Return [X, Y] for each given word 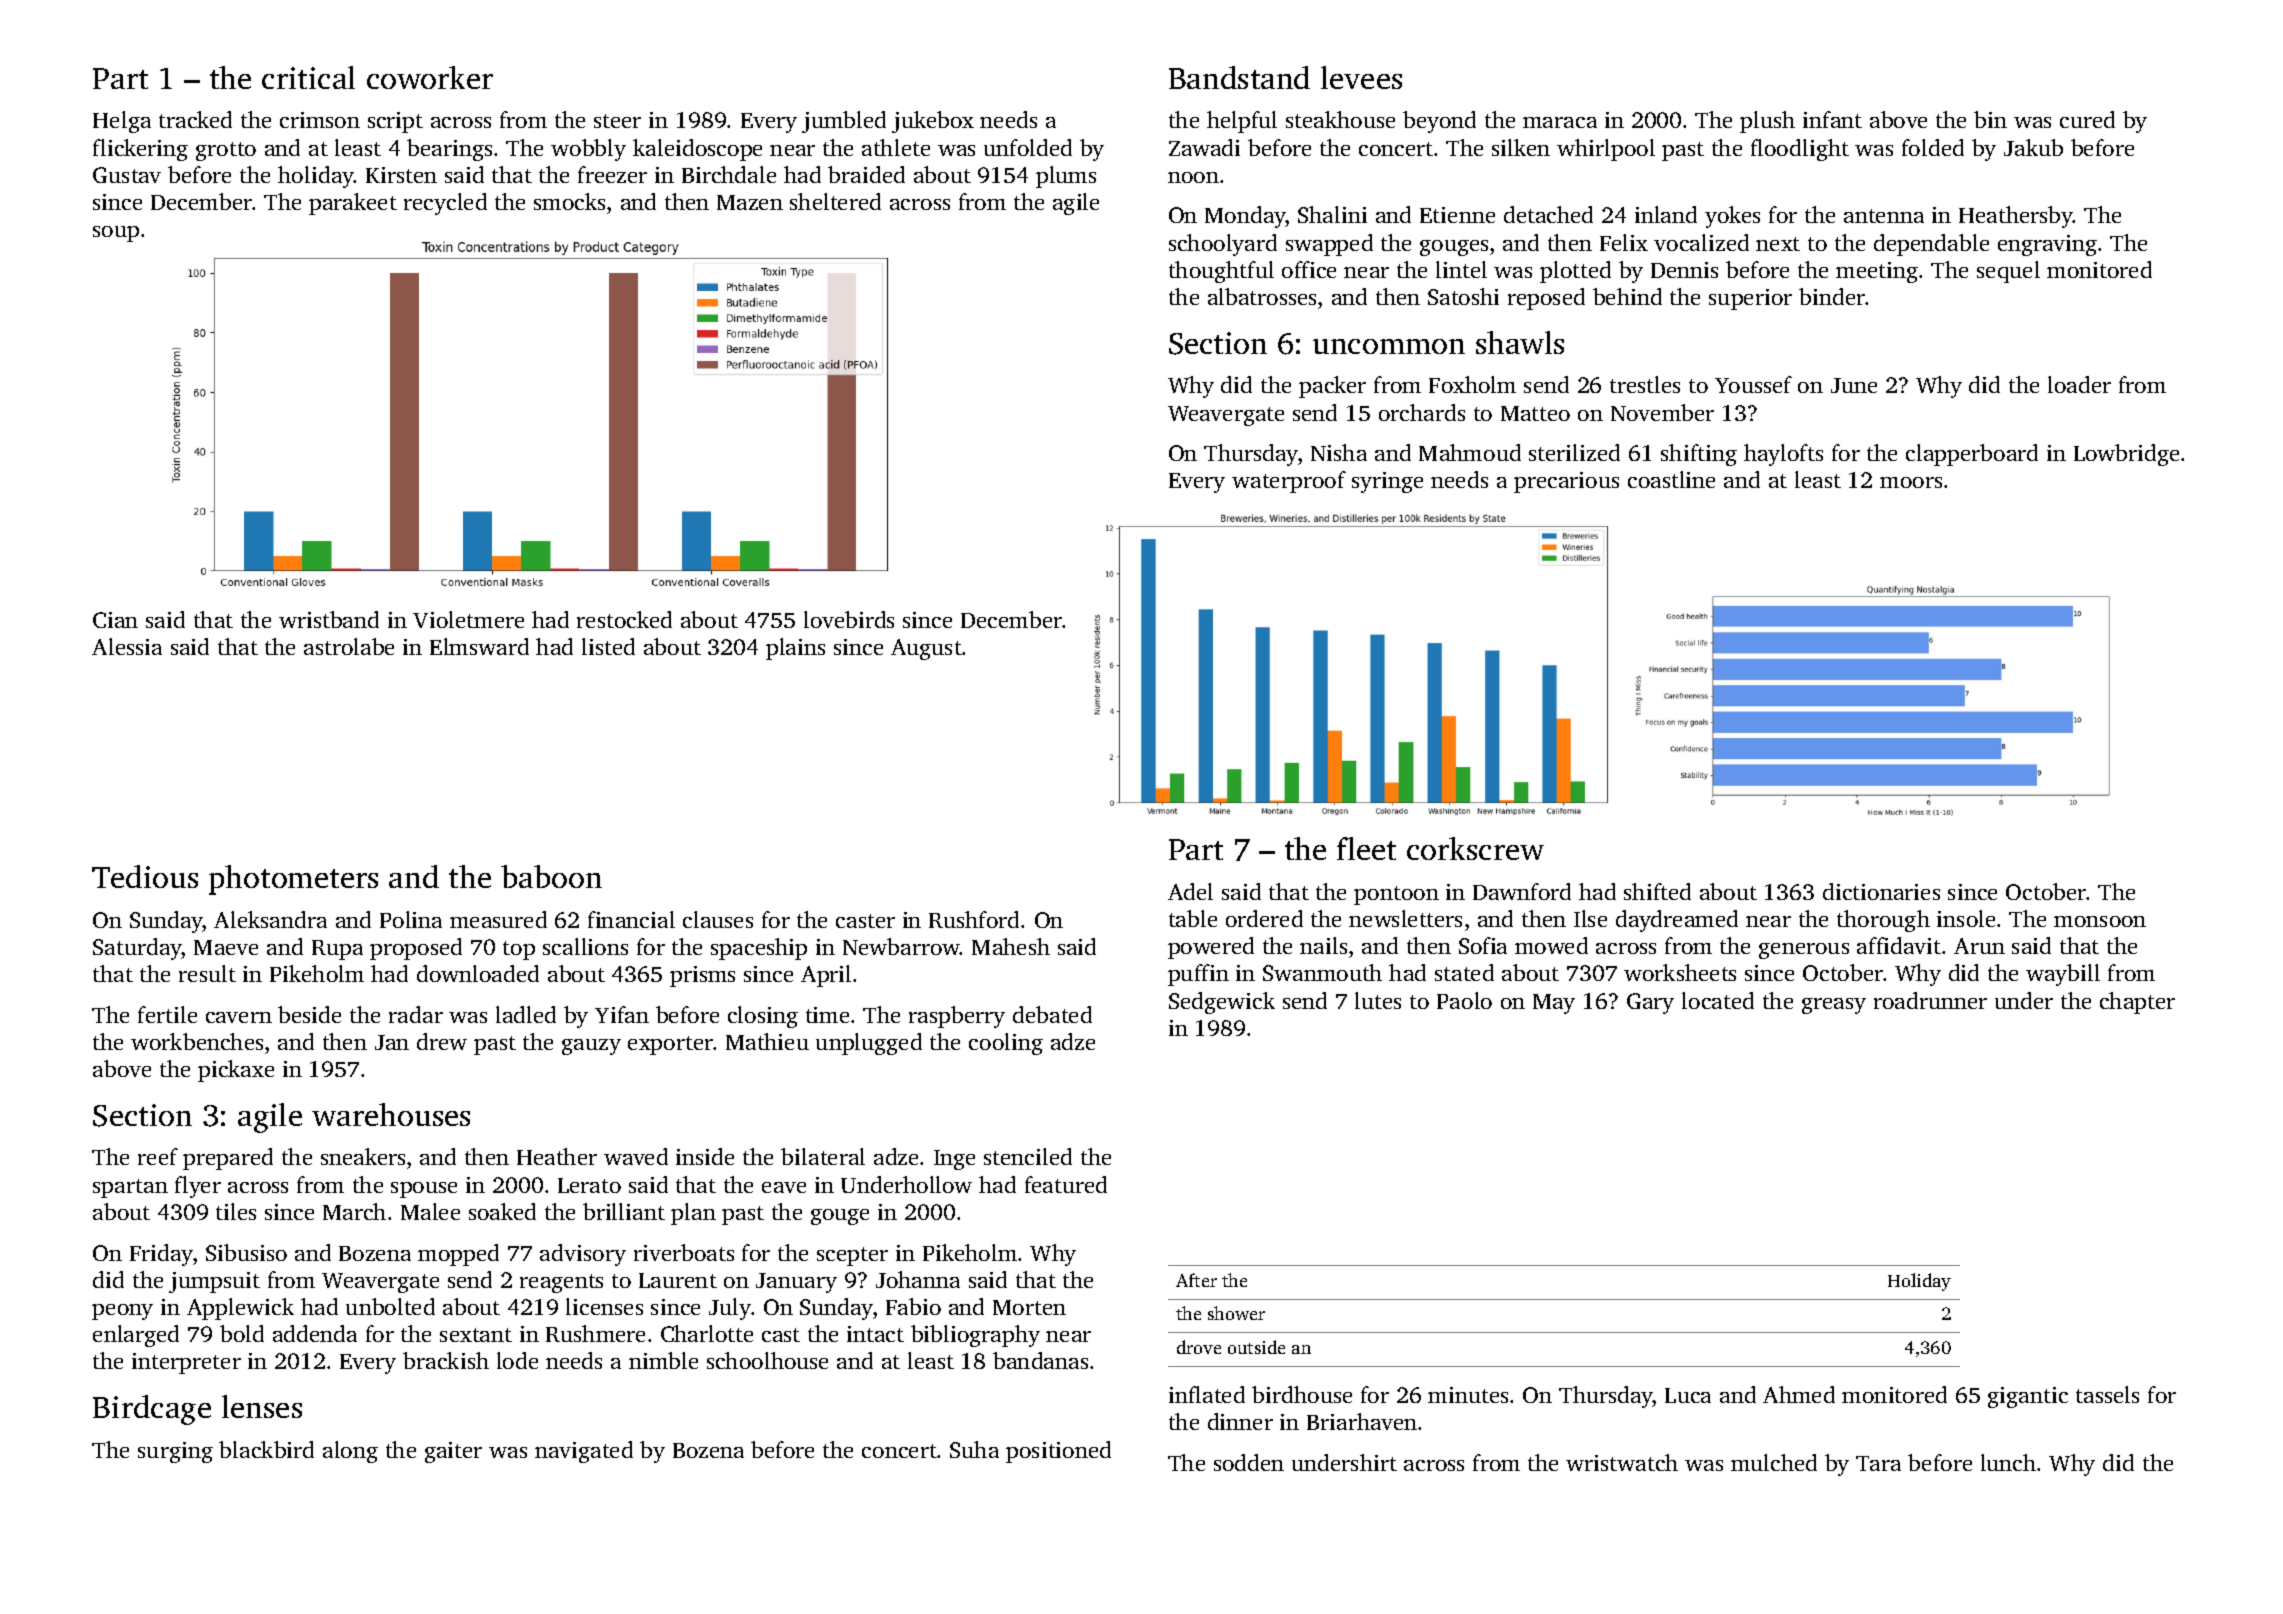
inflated [1207, 1394]
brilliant [624, 1211]
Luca [1688, 1395]
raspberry [957, 1017]
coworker [430, 77]
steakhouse [1340, 119]
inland [1666, 214]
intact [875, 1334]
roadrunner [1930, 1000]
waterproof [1289, 482]
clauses [718, 919]
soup [116, 234]
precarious [1566, 482]
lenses [262, 1406]
